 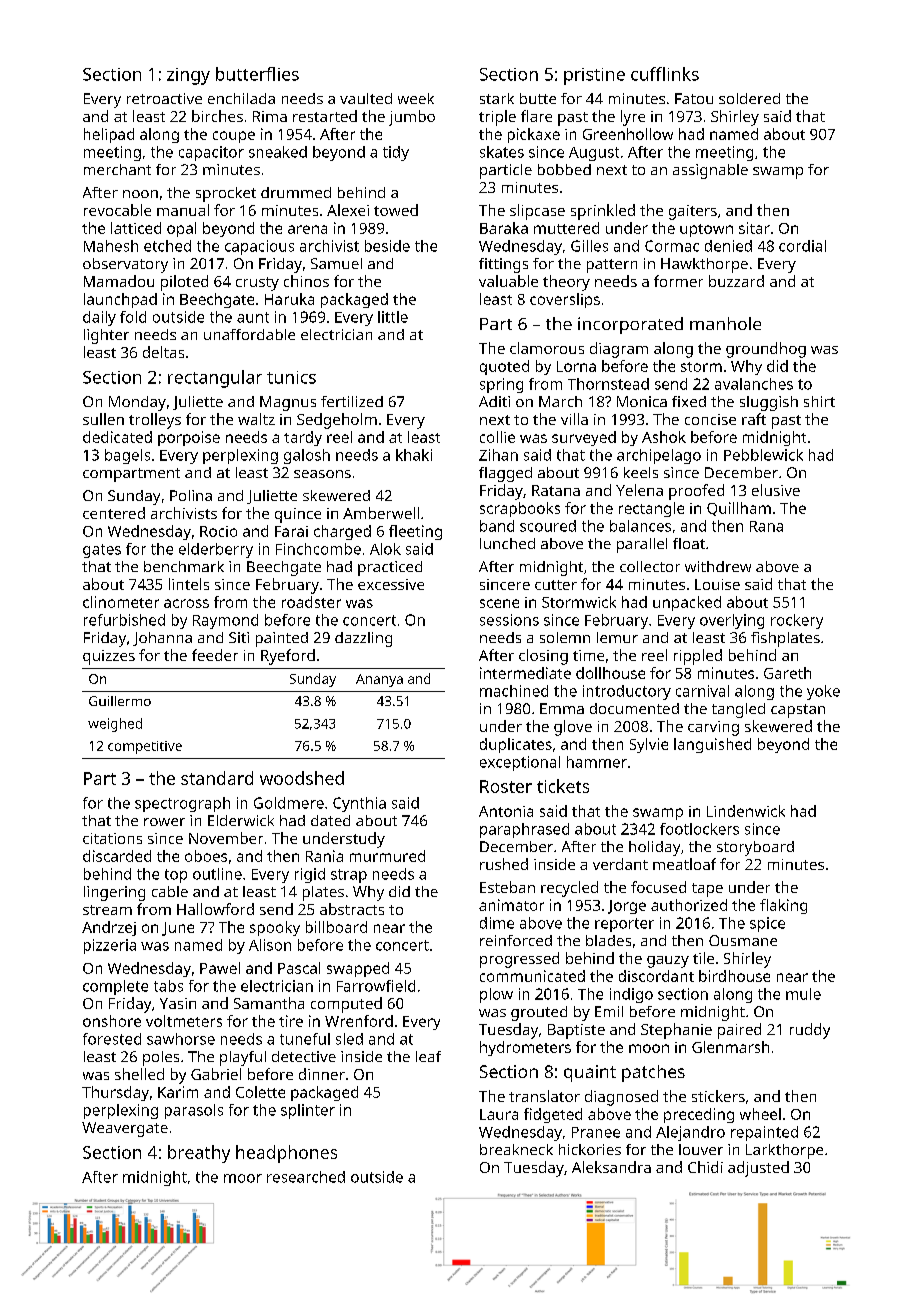 I want to click on Alison, so click(x=270, y=945).
